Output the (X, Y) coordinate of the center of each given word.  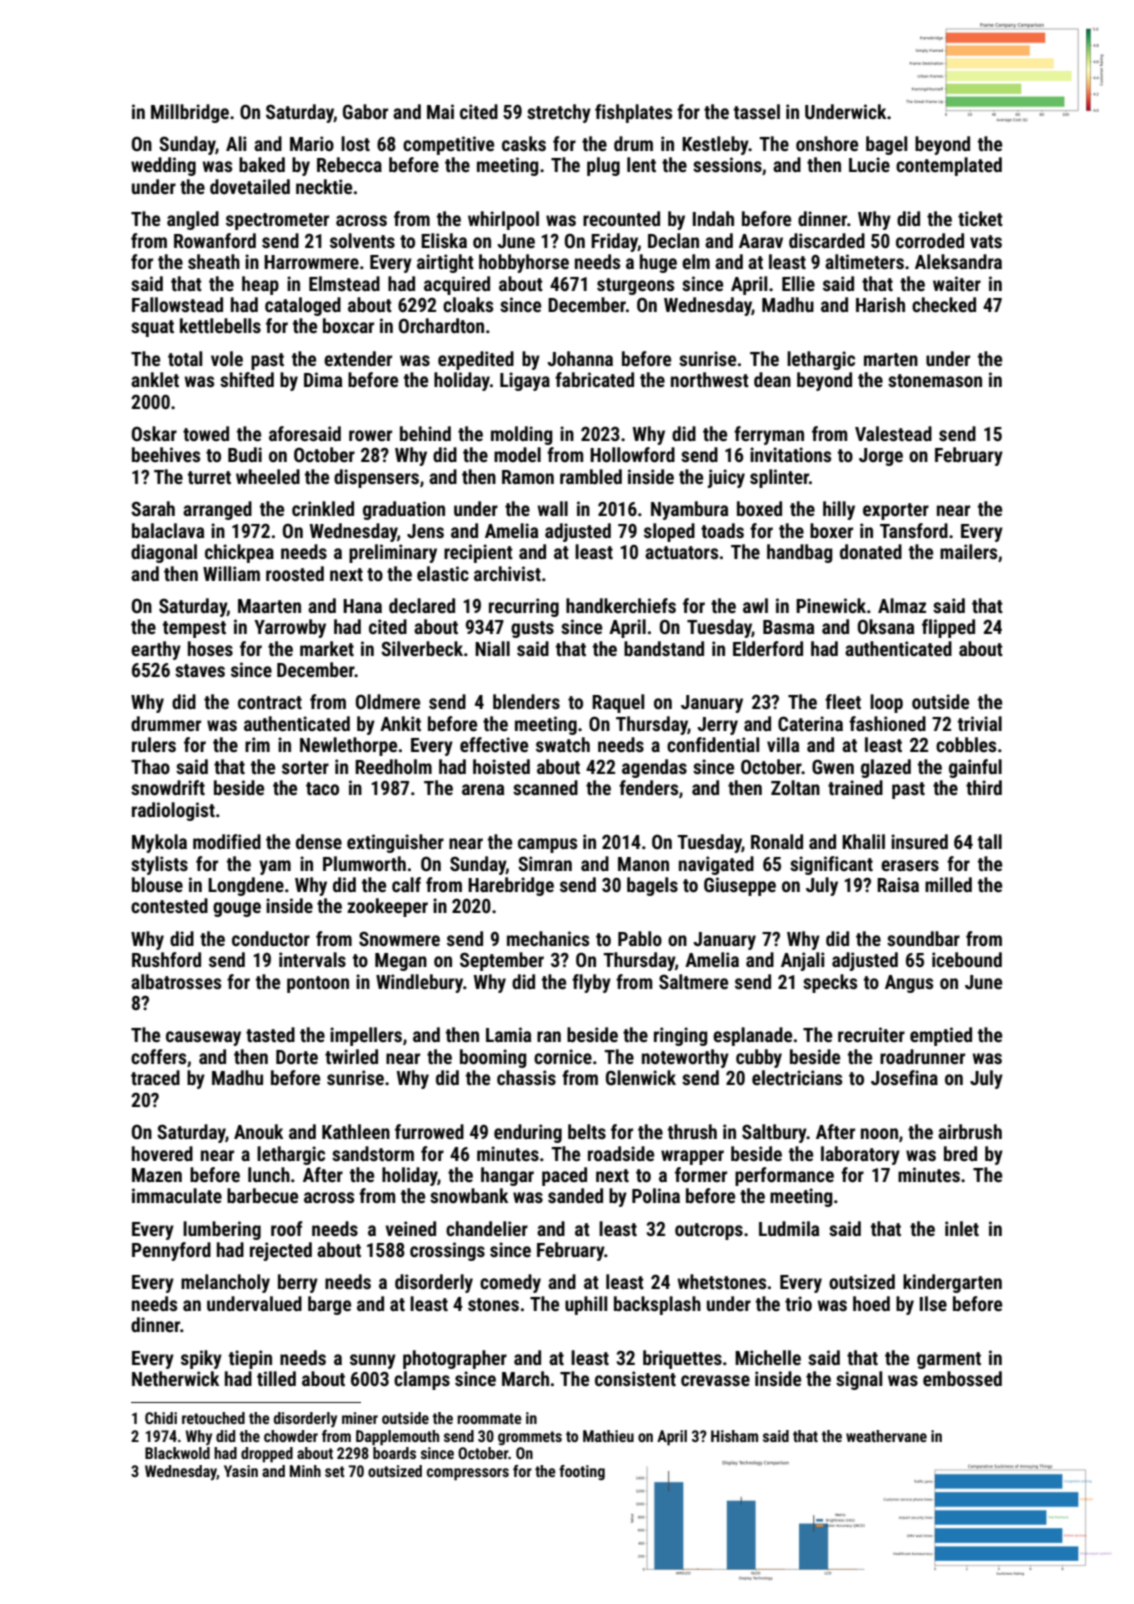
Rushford (166, 959)
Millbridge (190, 113)
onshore (827, 143)
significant (831, 865)
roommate (489, 1418)
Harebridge (511, 886)
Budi (245, 454)
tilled (276, 1378)
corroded (930, 240)
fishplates (633, 113)
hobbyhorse (524, 263)
